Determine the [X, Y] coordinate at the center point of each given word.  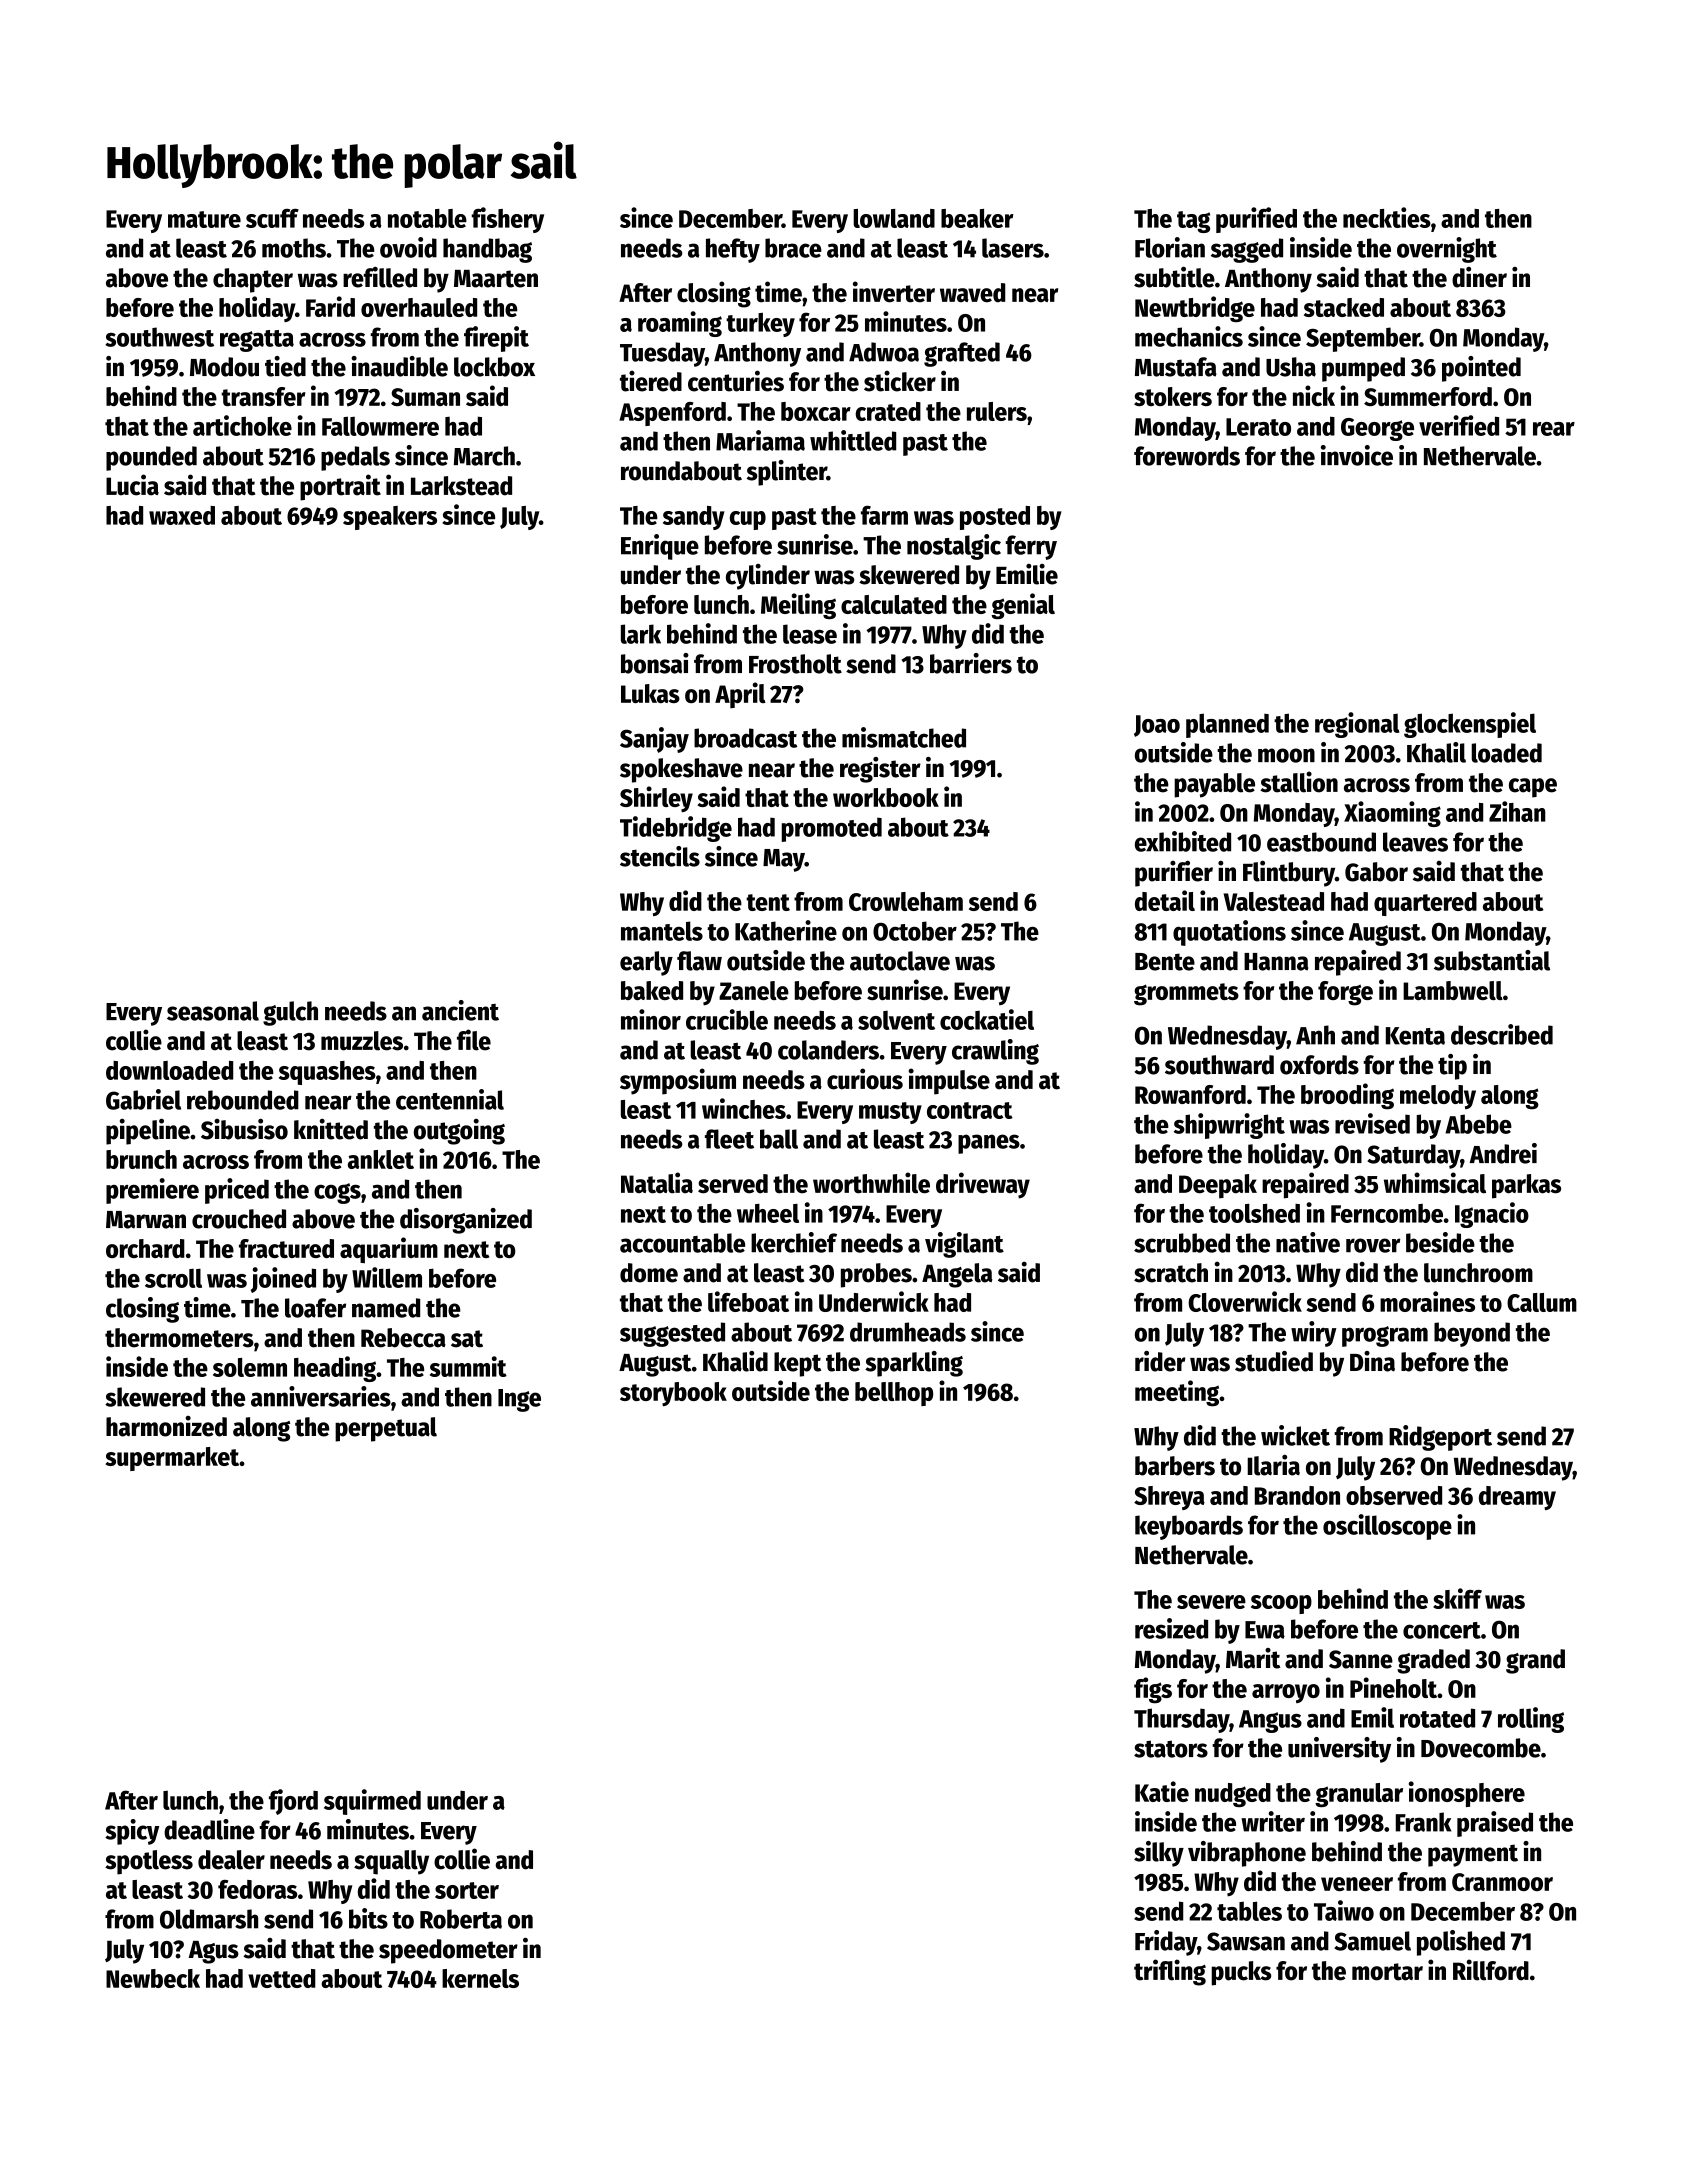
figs [1153, 1690]
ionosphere [1467, 1794]
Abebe [1478, 1124]
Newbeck [153, 1978]
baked [652, 990]
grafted [962, 354]
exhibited [1183, 841]
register [880, 770]
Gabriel [143, 1099]
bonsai [655, 663]
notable [427, 218]
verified [1459, 425]
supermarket [172, 1459]
